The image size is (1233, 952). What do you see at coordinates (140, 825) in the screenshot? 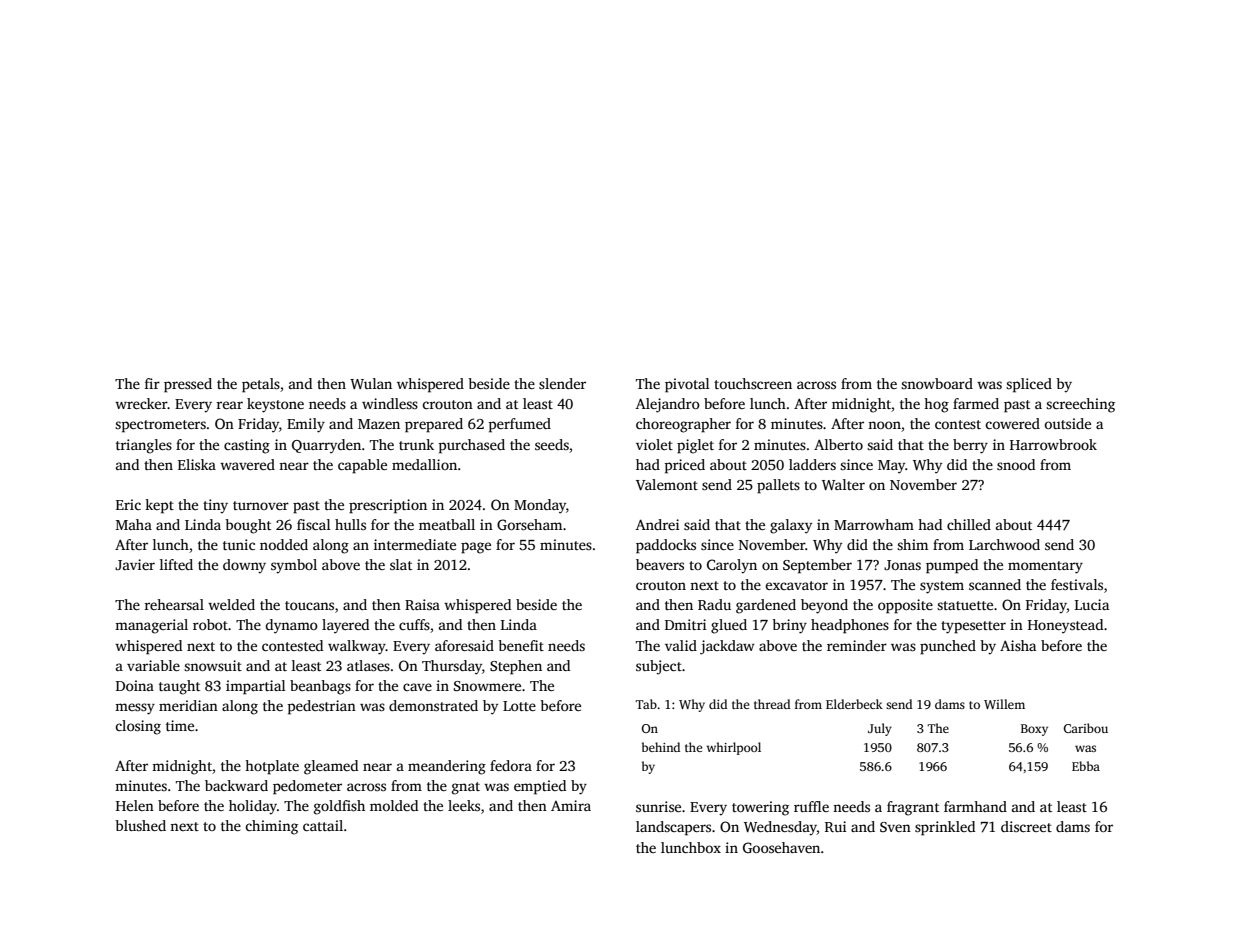
I see `blushed` at bounding box center [140, 825].
